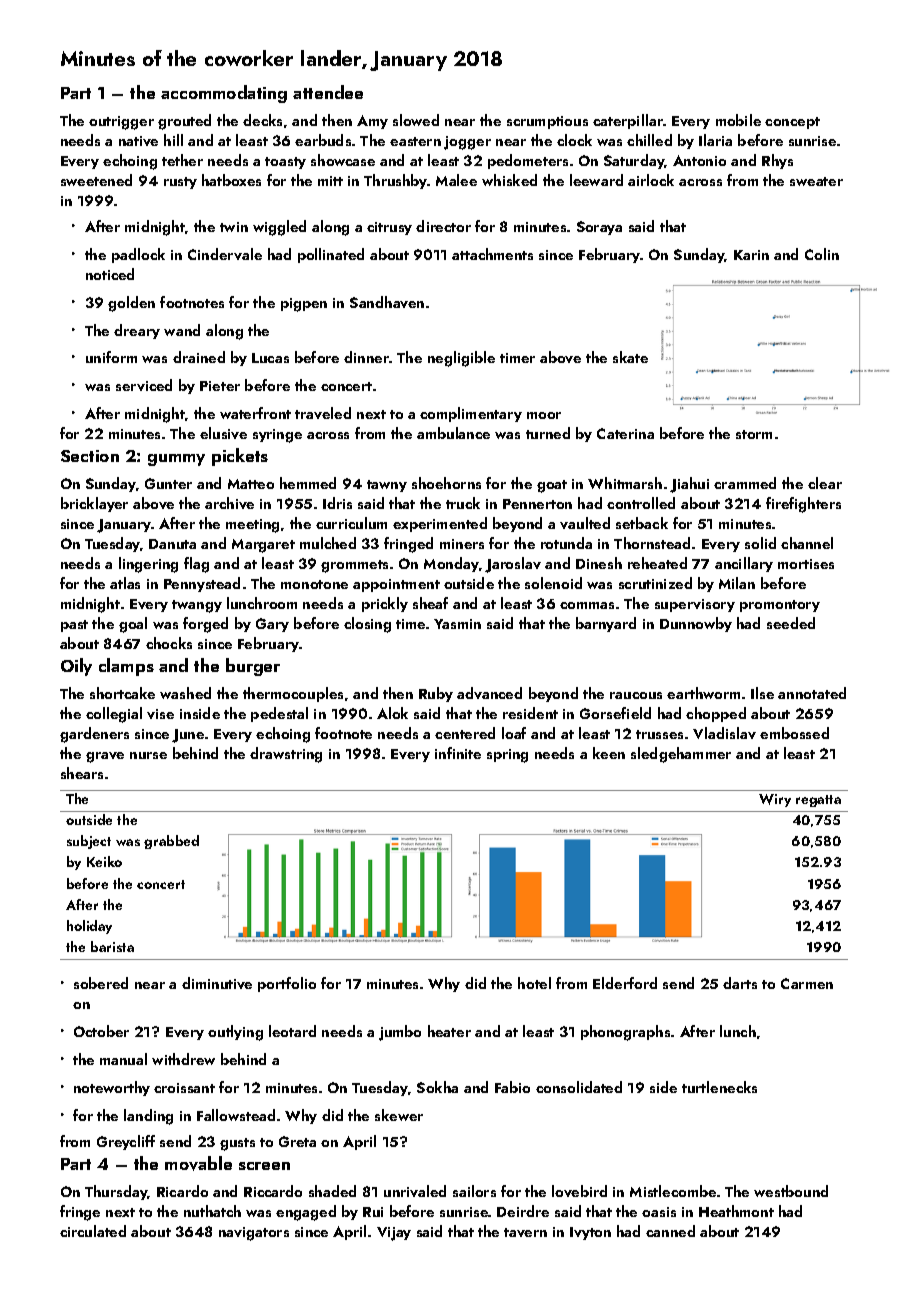 Image resolution: width=908 pixels, height=1316 pixels. I want to click on Wiry, so click(775, 800).
